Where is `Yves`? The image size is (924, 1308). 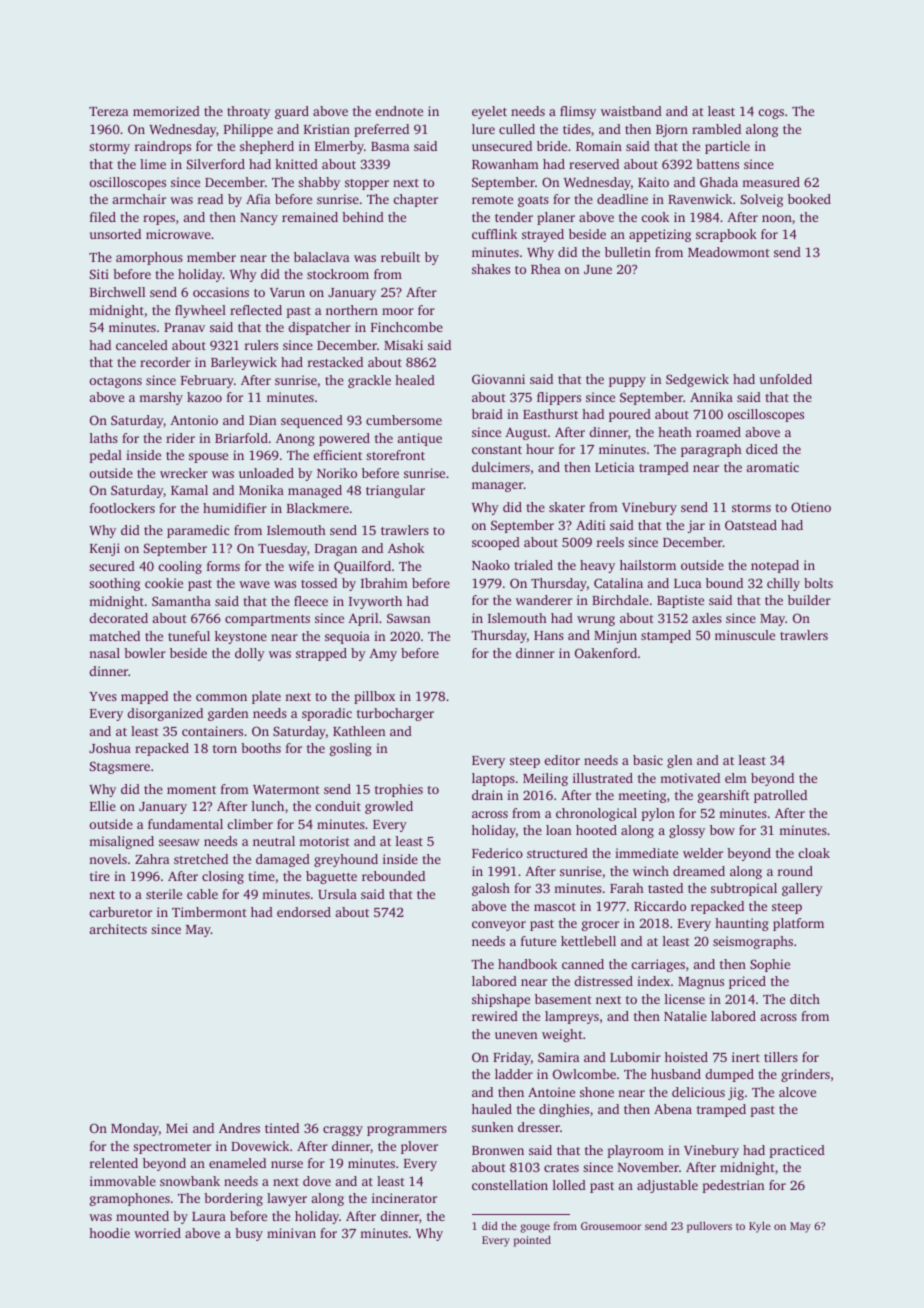
Yves is located at coordinates (103, 696).
